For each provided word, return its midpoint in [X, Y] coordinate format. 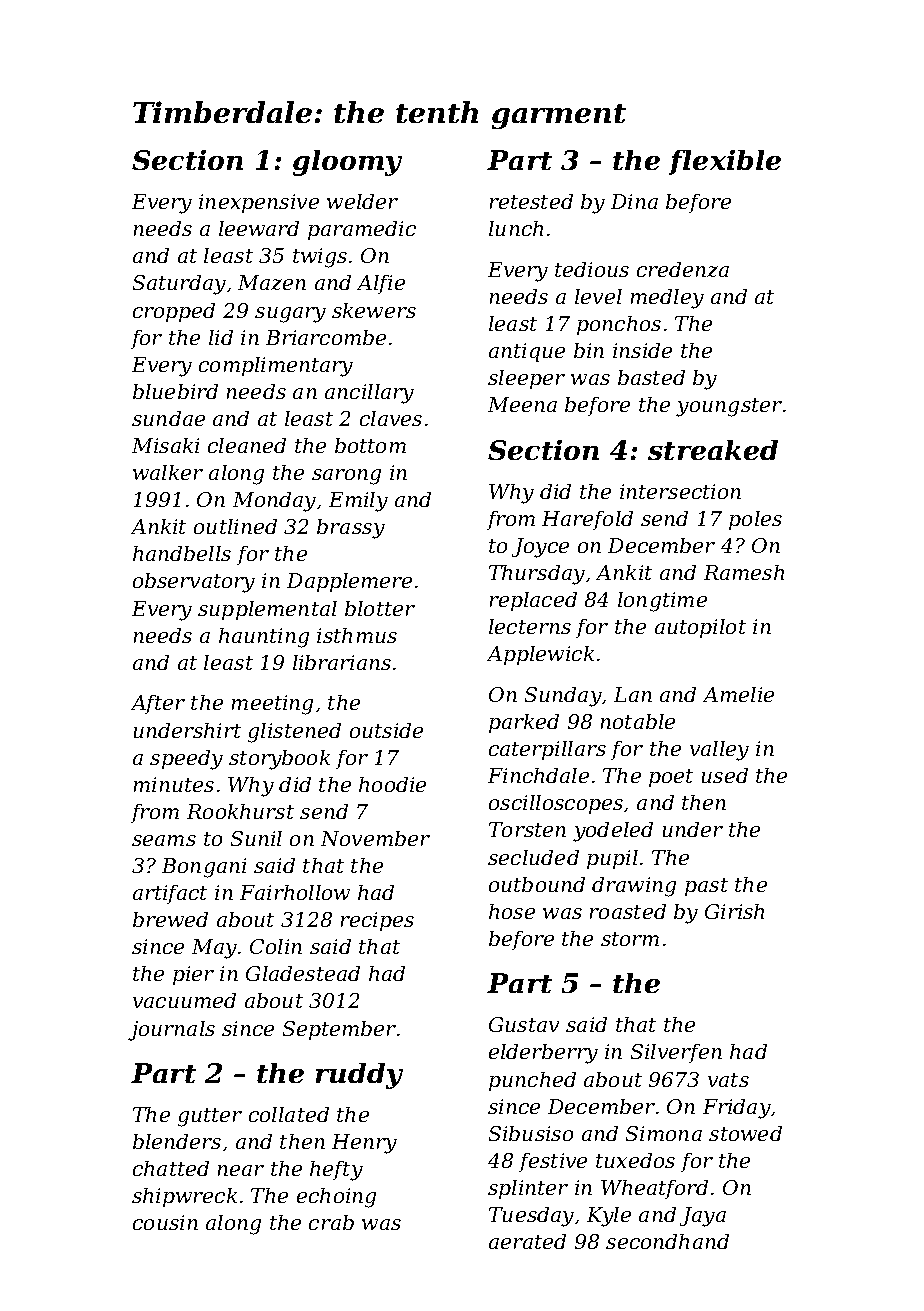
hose [512, 911]
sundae [168, 418]
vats [728, 1080]
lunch [516, 228]
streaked [713, 450]
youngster [729, 407]
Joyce [540, 548]
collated [289, 1114]
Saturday [179, 285]
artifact [170, 894]
